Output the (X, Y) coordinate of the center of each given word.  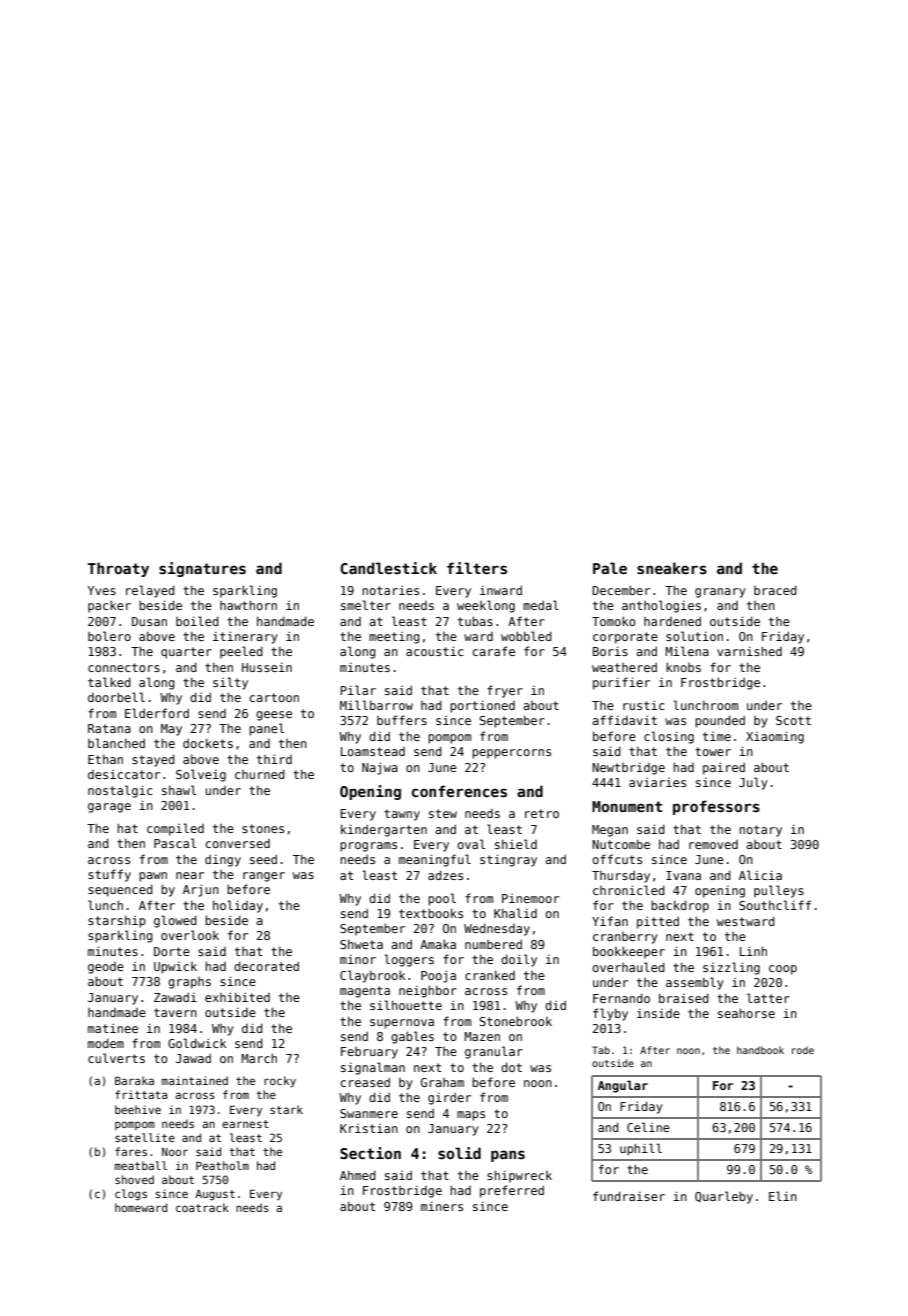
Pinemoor (530, 898)
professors (716, 807)
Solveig (201, 775)
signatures (202, 569)
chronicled (629, 890)
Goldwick (197, 1043)
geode (106, 968)
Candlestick (388, 568)
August (215, 1195)
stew (443, 813)
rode (803, 1050)
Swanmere (369, 1113)
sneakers (672, 568)
